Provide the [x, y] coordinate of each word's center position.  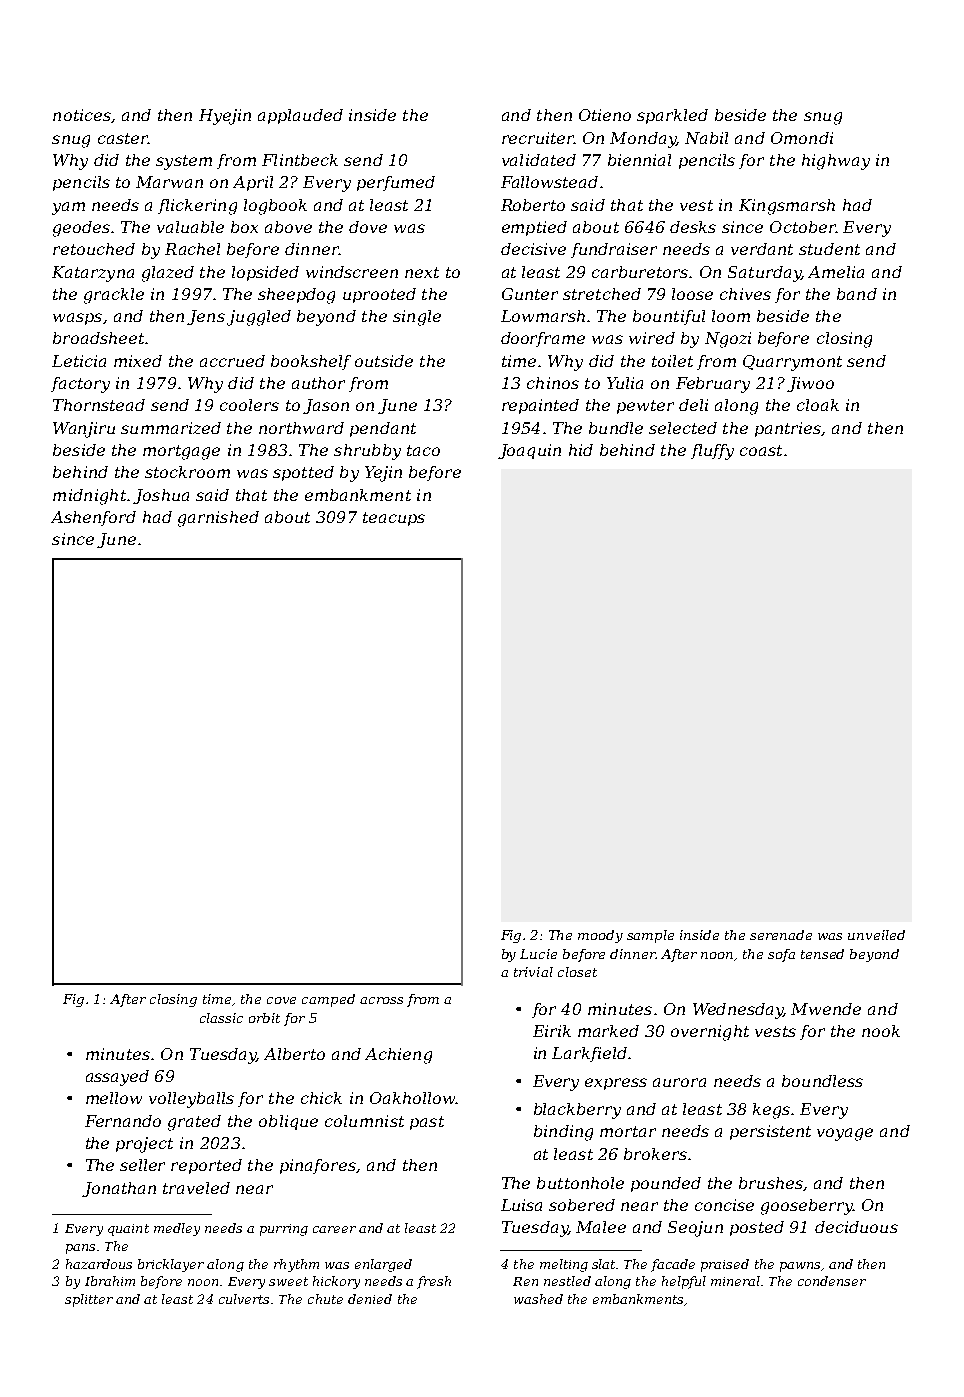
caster [123, 138]
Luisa [521, 1205]
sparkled [672, 116]
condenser [832, 1281]
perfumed [396, 183]
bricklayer [171, 1265]
